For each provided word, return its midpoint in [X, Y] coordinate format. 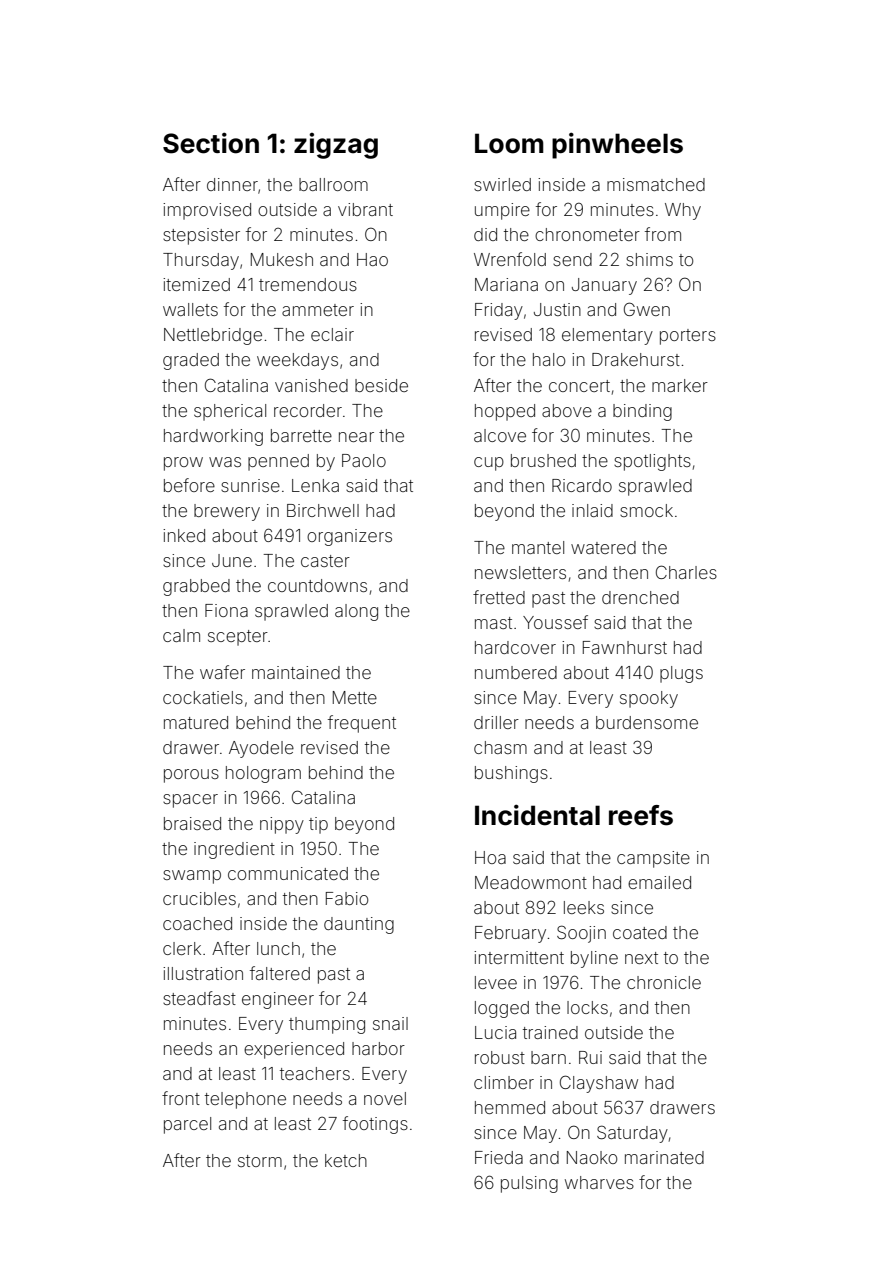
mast [493, 623]
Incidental [537, 815]
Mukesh [282, 259]
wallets [190, 309]
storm [260, 1161]
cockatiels [203, 697]
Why [683, 211]
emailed [659, 882]
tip [318, 825]
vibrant [365, 209]
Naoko [592, 1157]
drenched [640, 597]
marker [680, 385]
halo [549, 359]
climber [504, 1082]
